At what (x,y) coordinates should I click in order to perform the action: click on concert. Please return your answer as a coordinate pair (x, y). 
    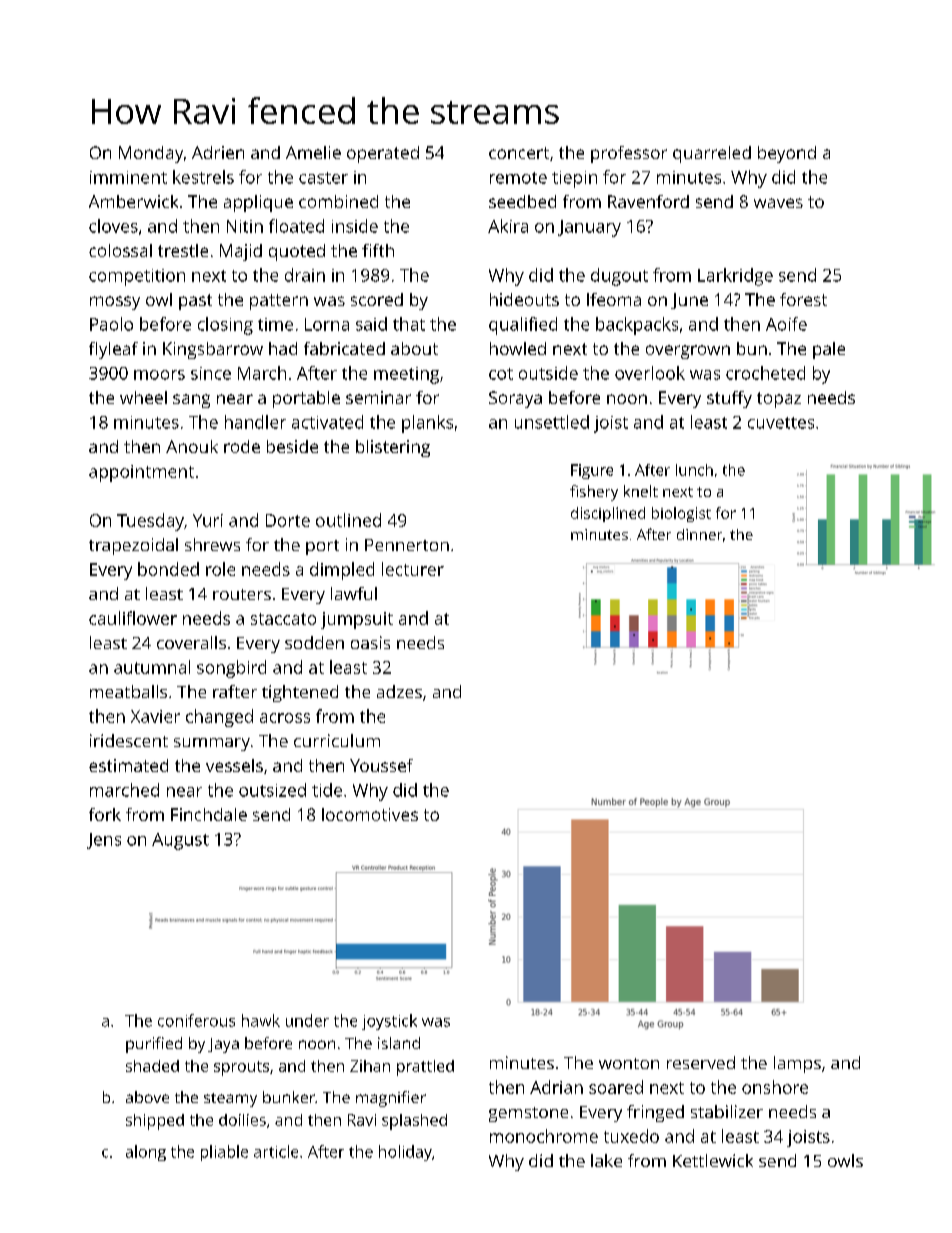
    Looking at the image, I should click on (519, 153).
